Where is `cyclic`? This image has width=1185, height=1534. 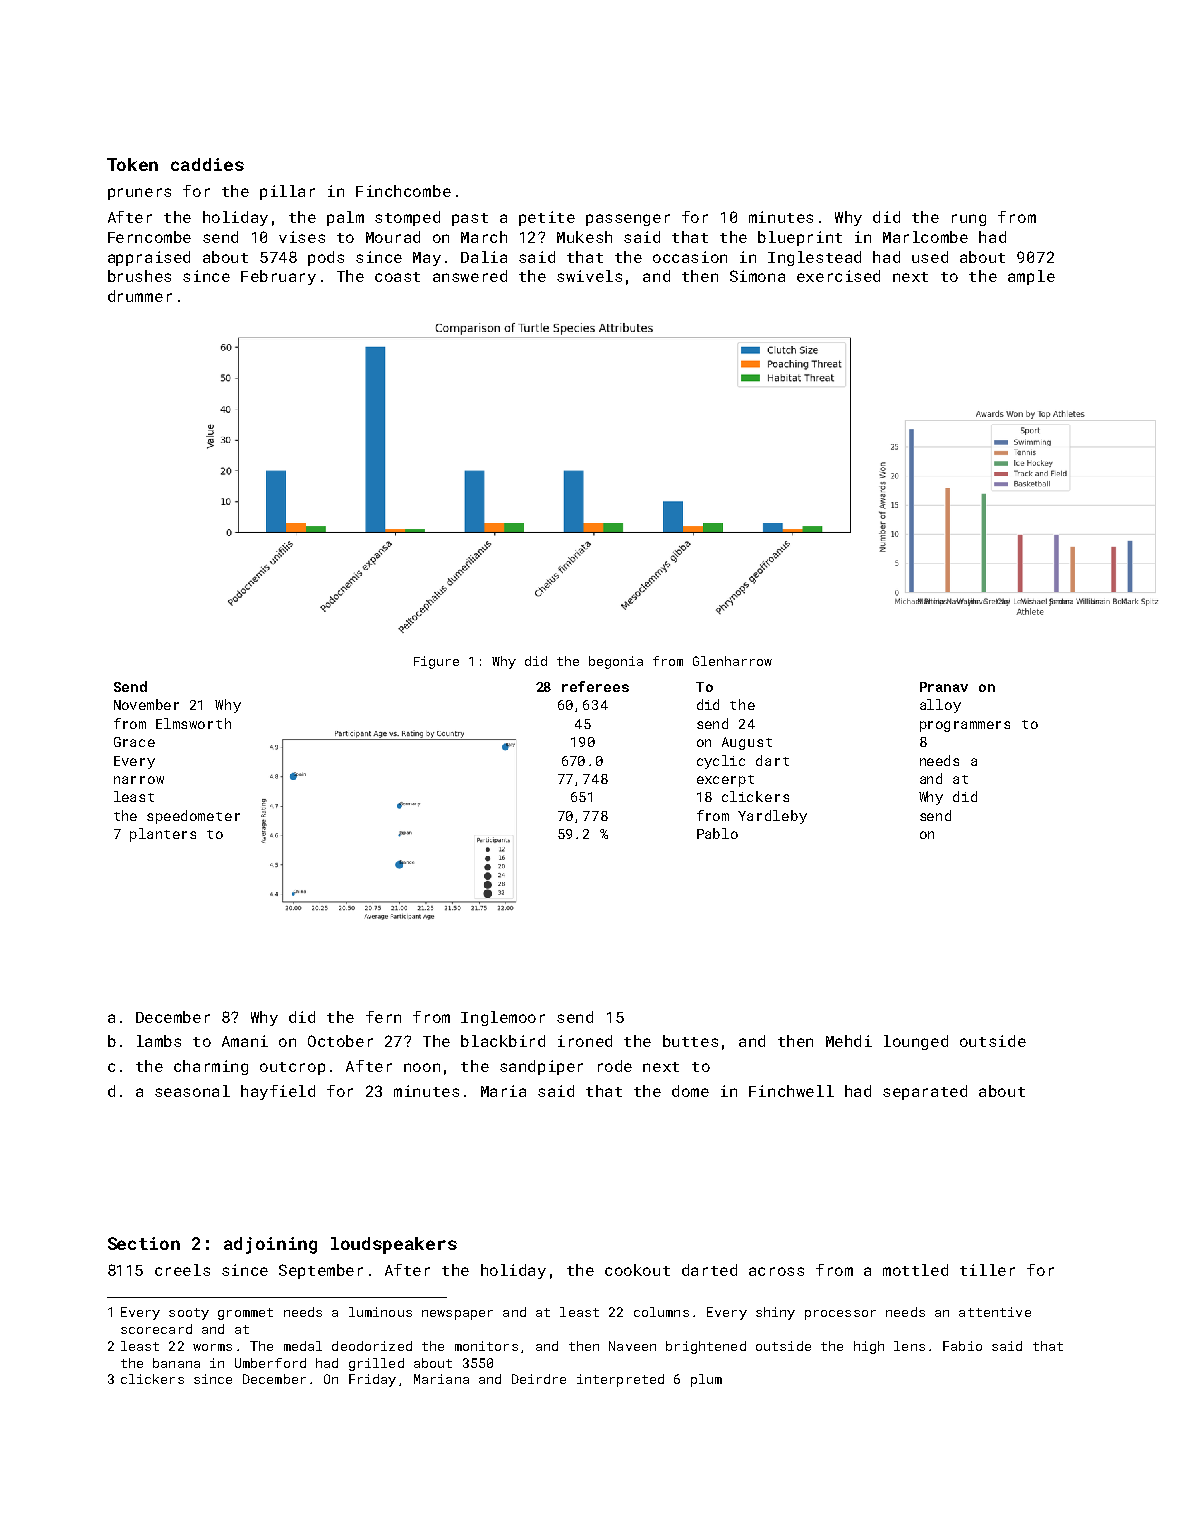 cyclic is located at coordinates (721, 762).
